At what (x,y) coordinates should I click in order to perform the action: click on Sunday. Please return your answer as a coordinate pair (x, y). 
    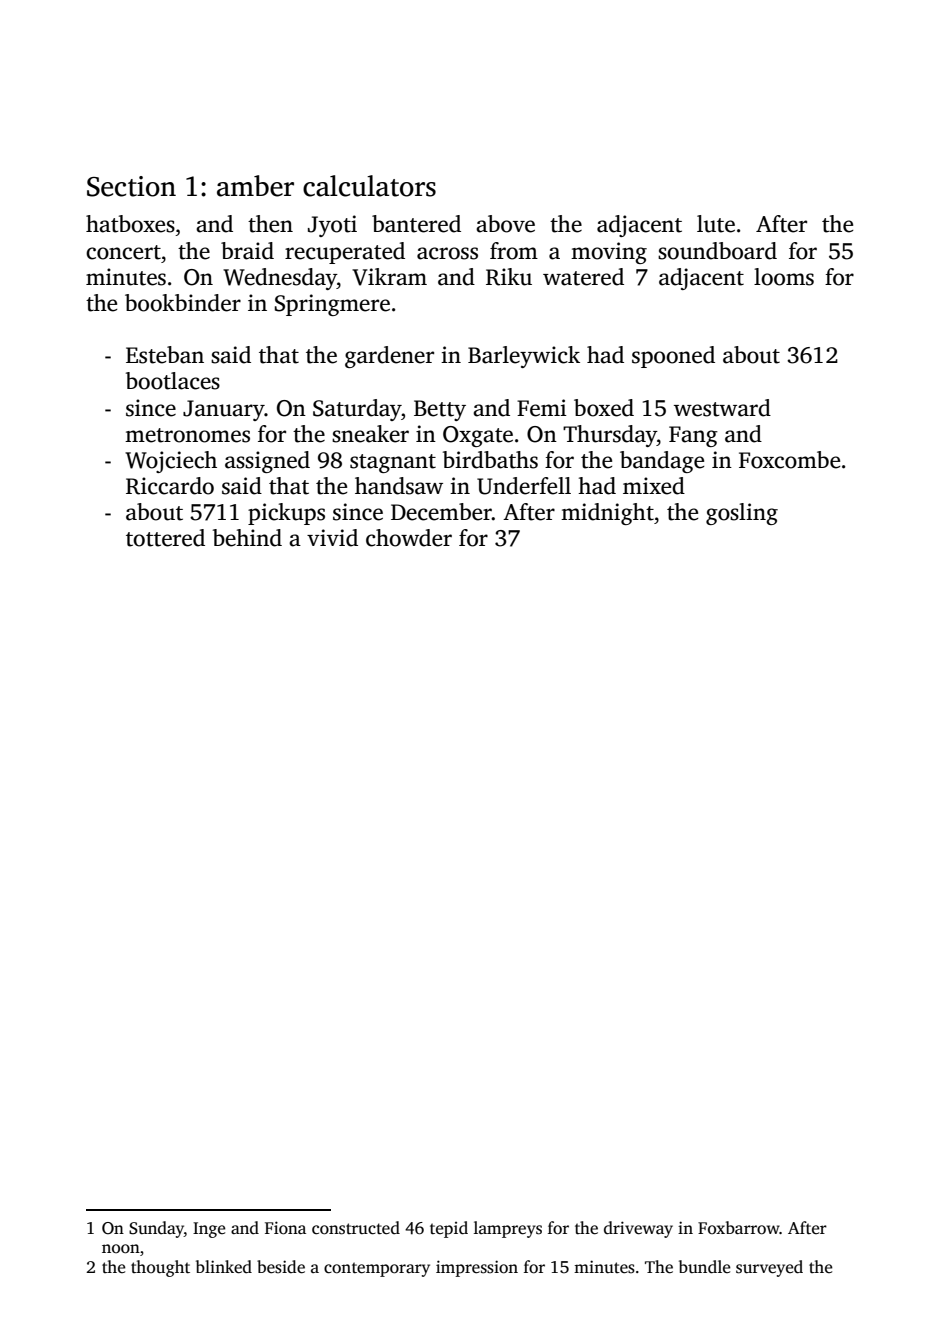
    Looking at the image, I should click on (156, 1229).
